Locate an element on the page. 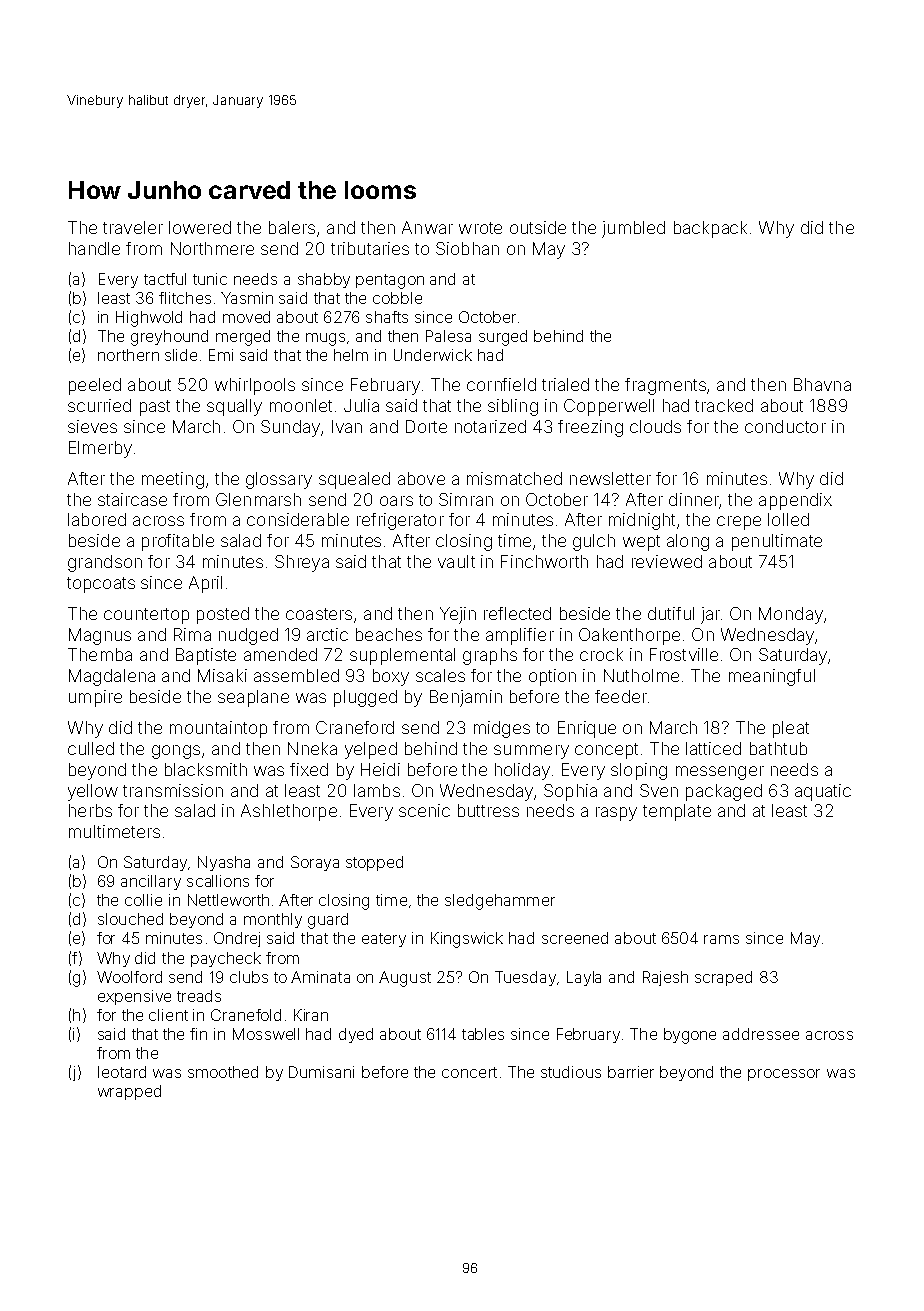 The height and width of the page is (1311, 924). Bhavna is located at coordinates (822, 384).
